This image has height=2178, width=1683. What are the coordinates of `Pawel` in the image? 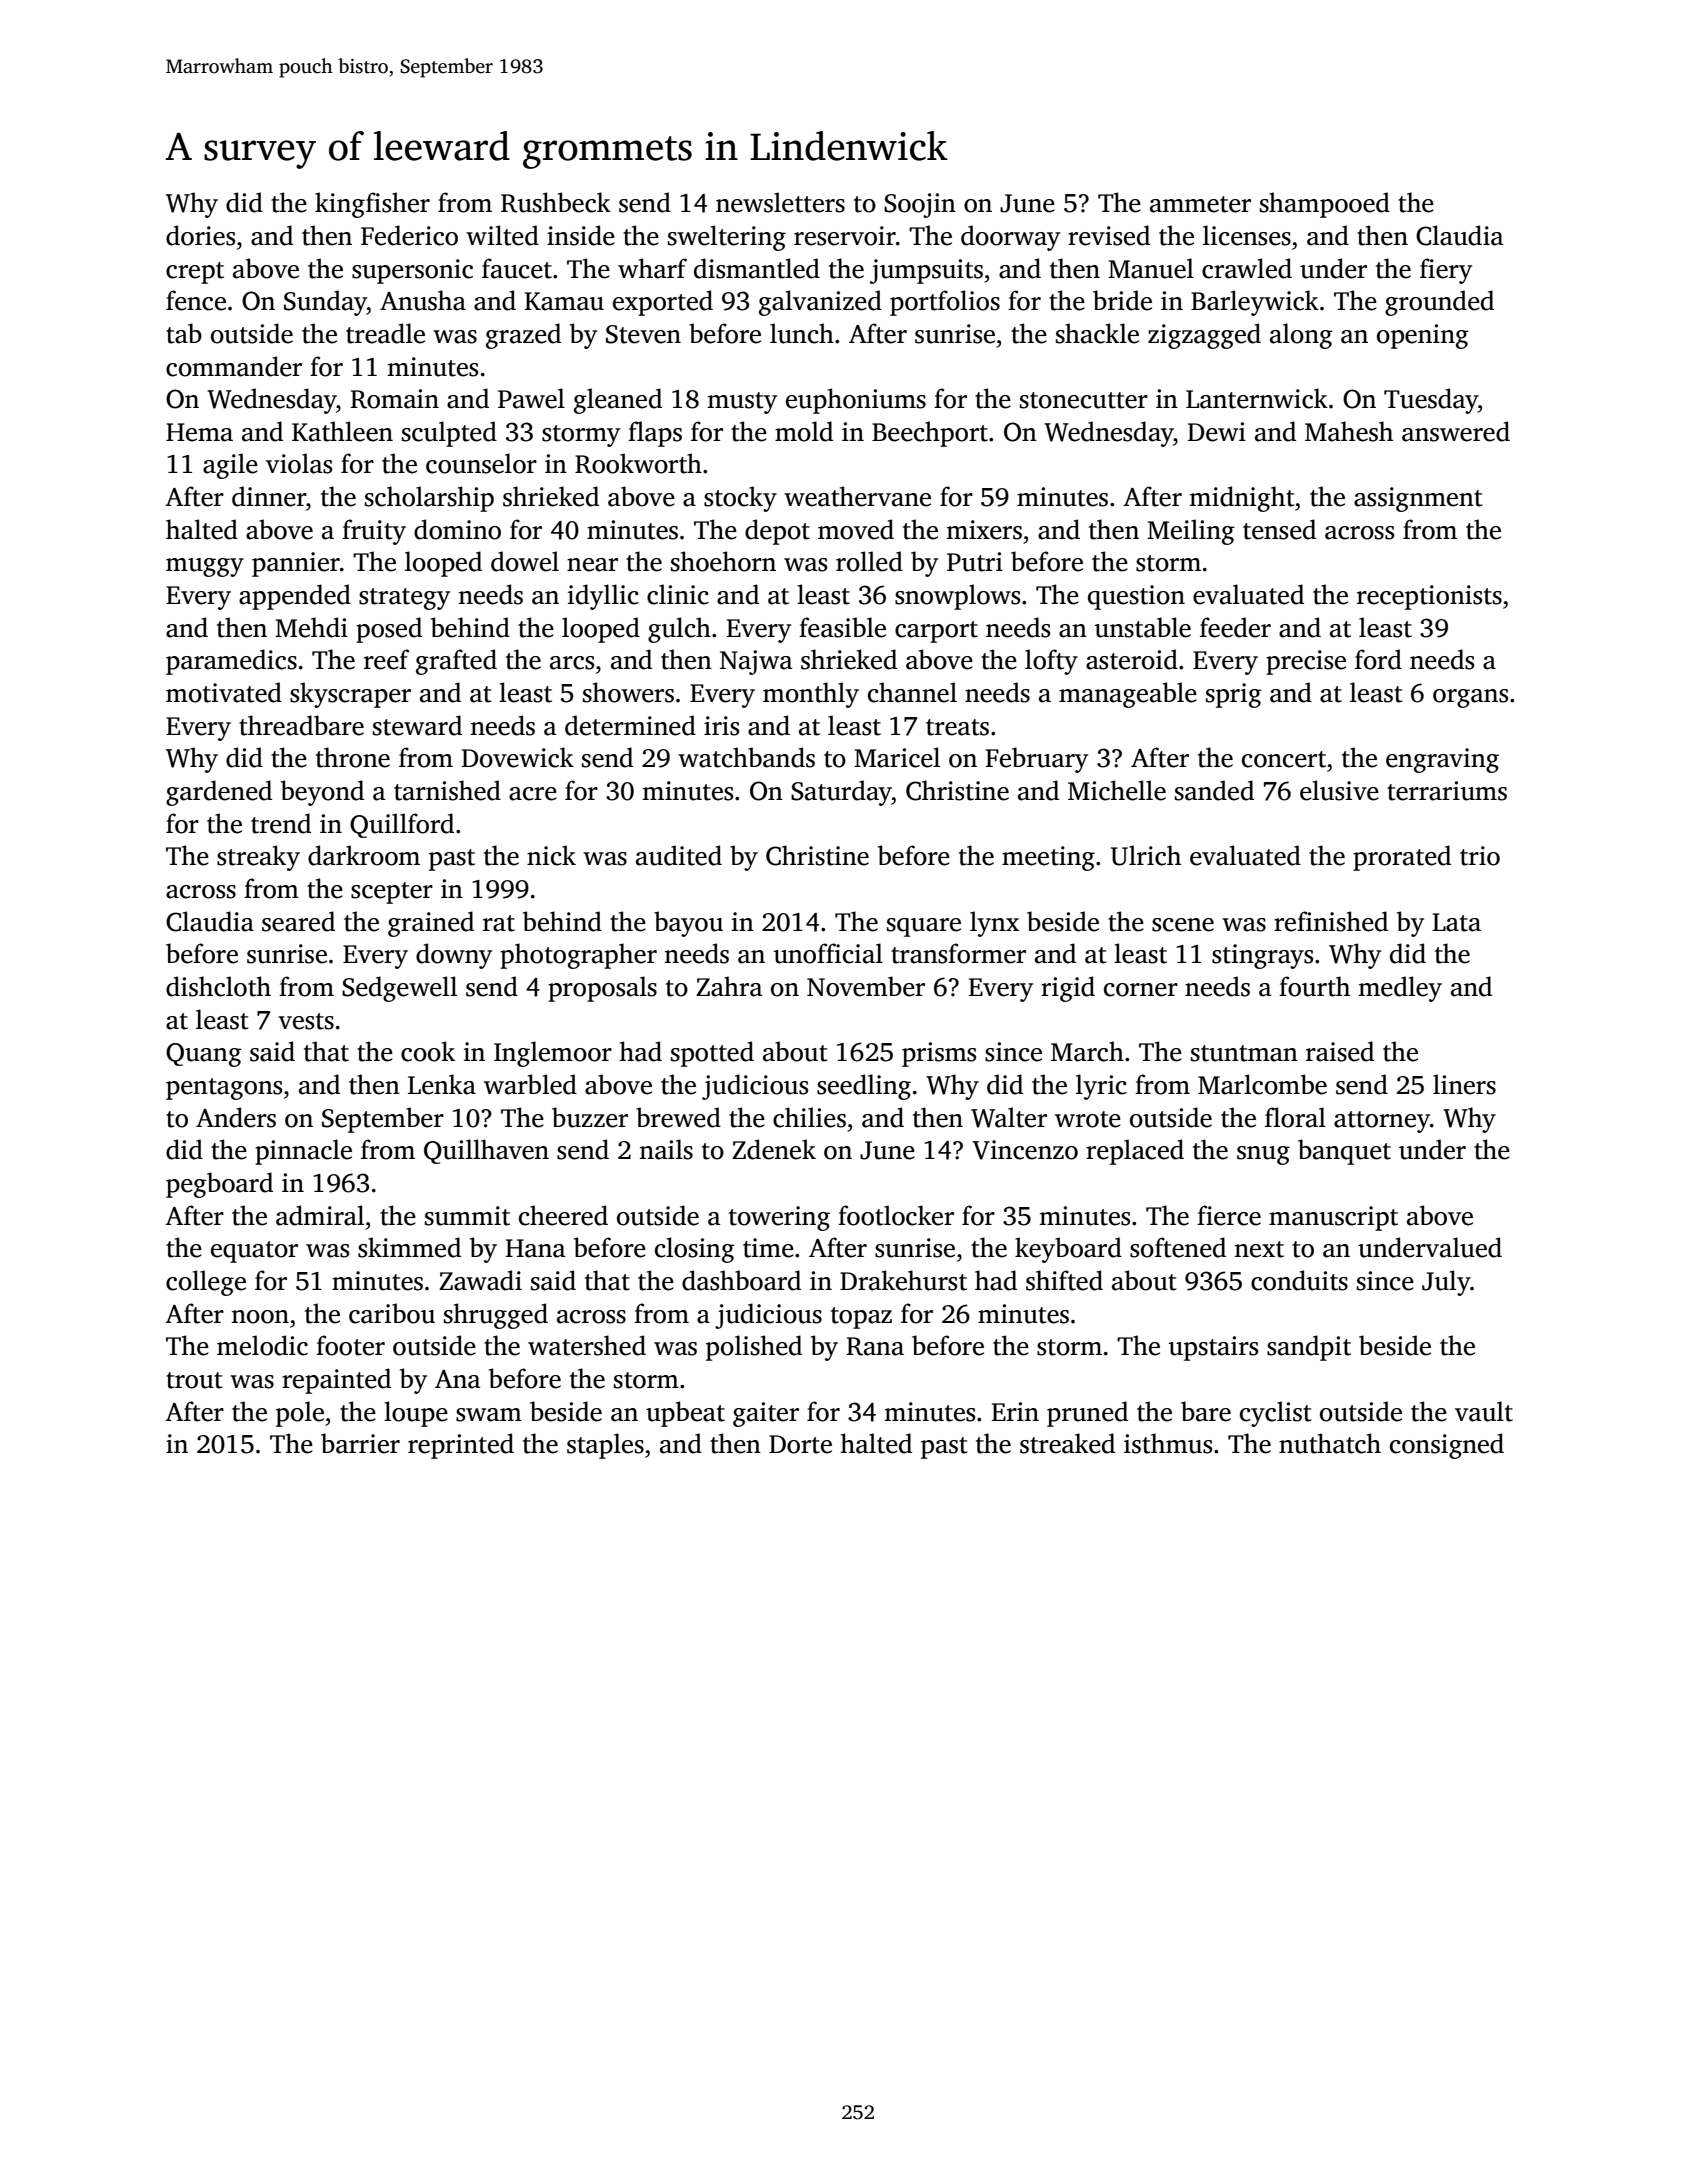 It's located at (531, 398).
